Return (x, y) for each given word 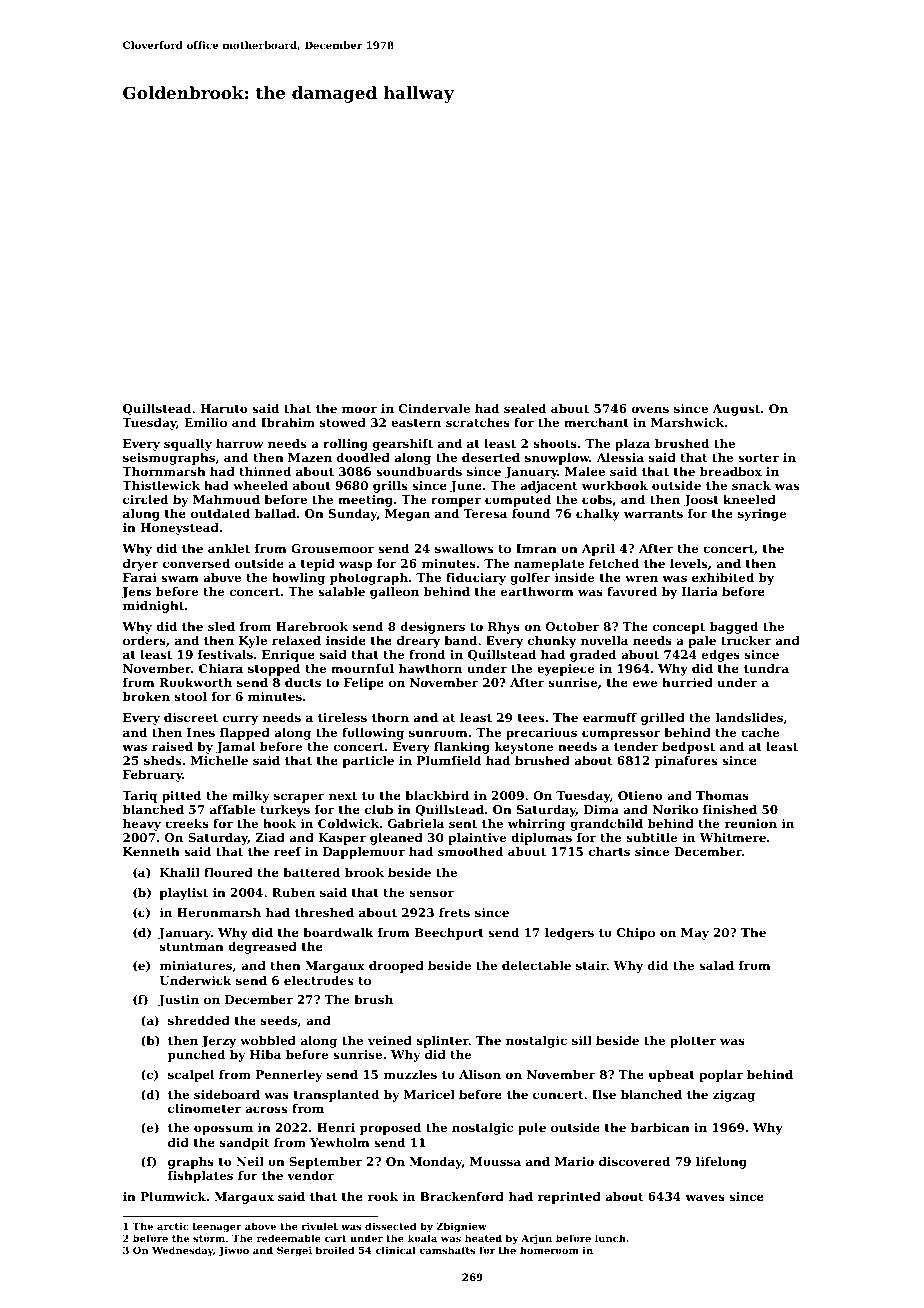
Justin (178, 1001)
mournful (362, 668)
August (736, 410)
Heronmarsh (219, 912)
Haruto (223, 408)
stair (591, 965)
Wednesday (182, 1251)
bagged (734, 628)
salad (716, 965)
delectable (536, 965)
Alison (480, 1074)
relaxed (296, 640)
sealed (525, 408)
